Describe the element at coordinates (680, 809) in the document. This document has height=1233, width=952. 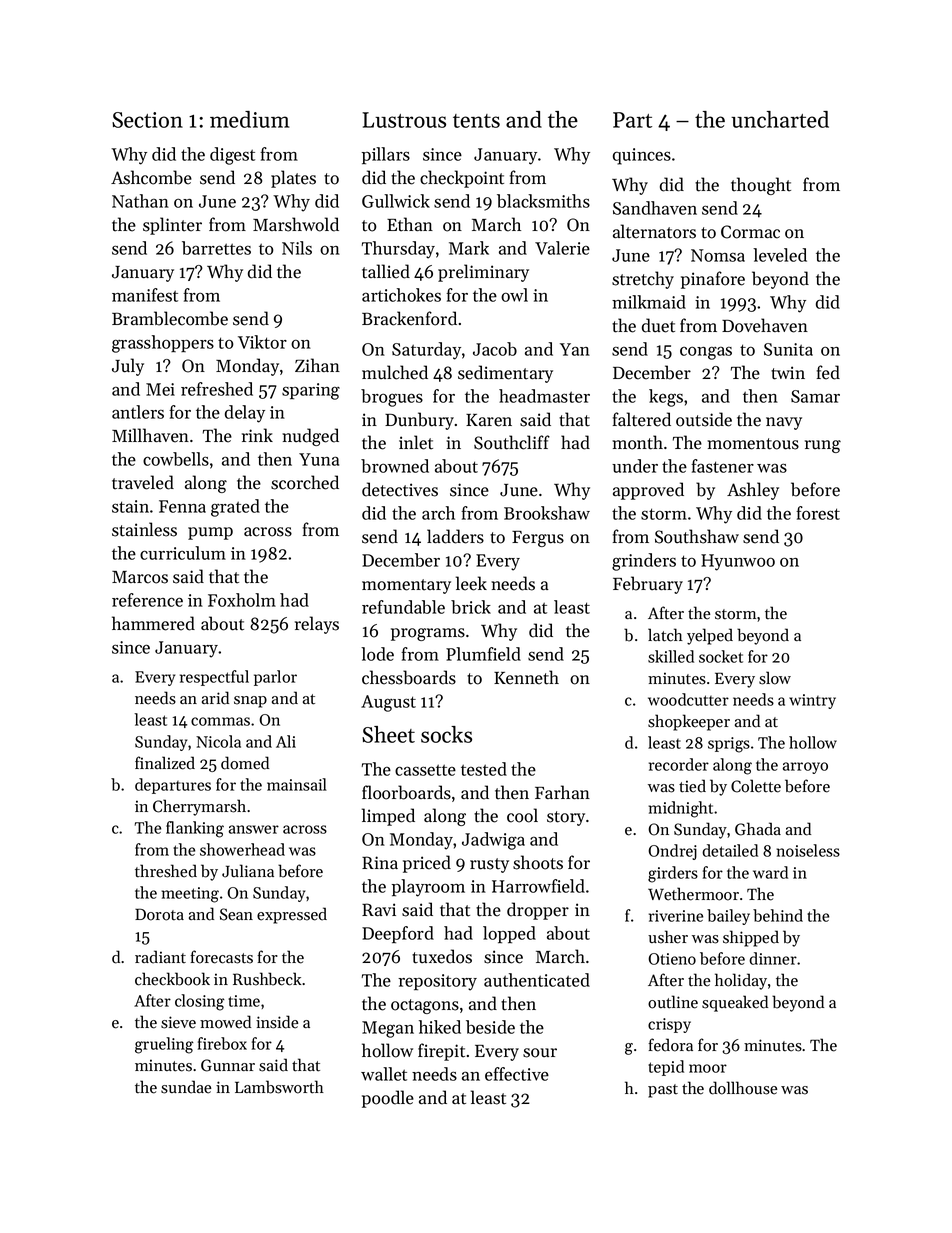
I see `midnight` at that location.
